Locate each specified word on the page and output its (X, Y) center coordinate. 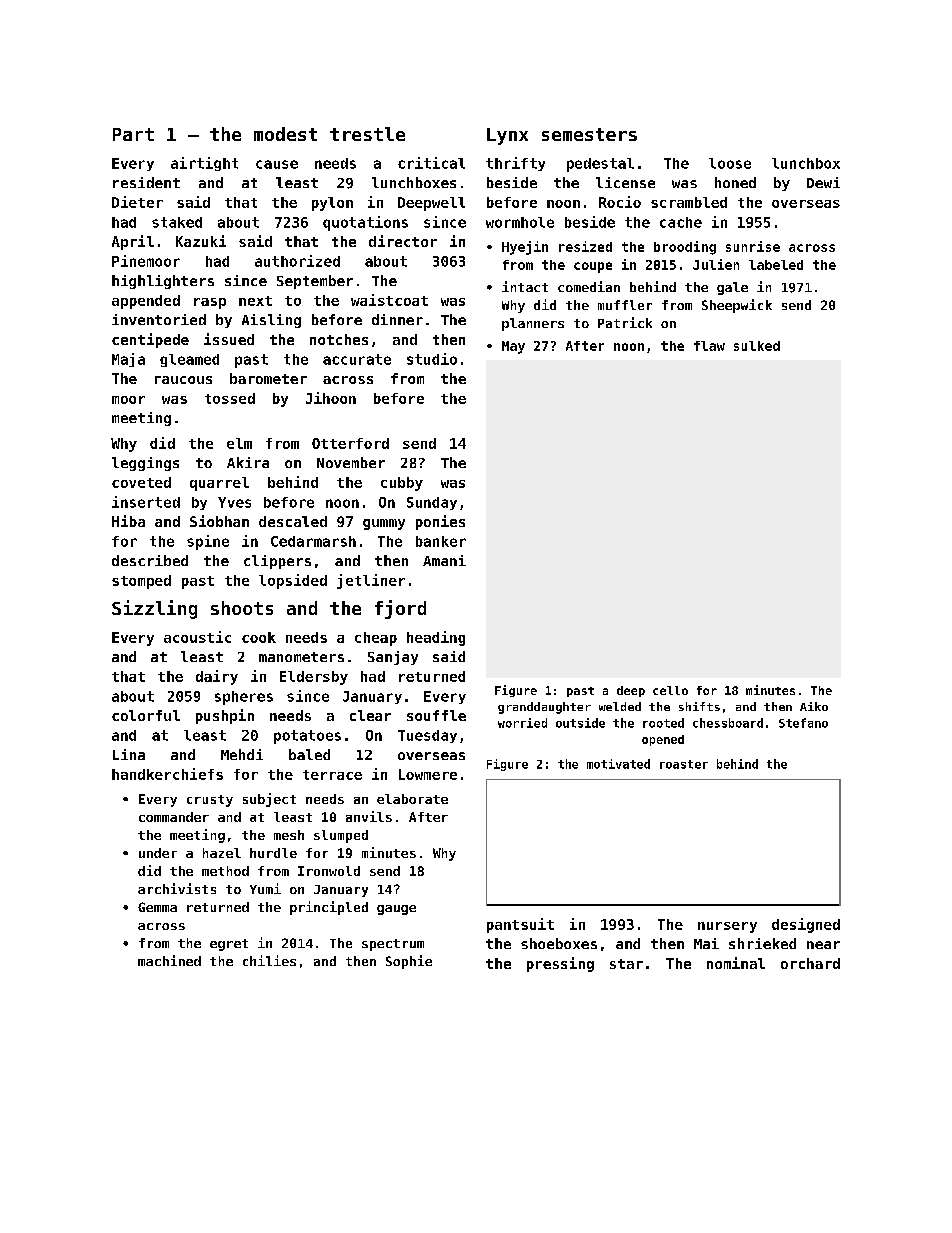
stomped (141, 582)
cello (670, 690)
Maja (128, 360)
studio (432, 359)
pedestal (600, 165)
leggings (145, 464)
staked (177, 222)
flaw (709, 346)
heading (436, 638)
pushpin (225, 716)
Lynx (507, 136)
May (513, 347)
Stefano (803, 723)
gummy (384, 524)
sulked (757, 346)
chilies (269, 960)
